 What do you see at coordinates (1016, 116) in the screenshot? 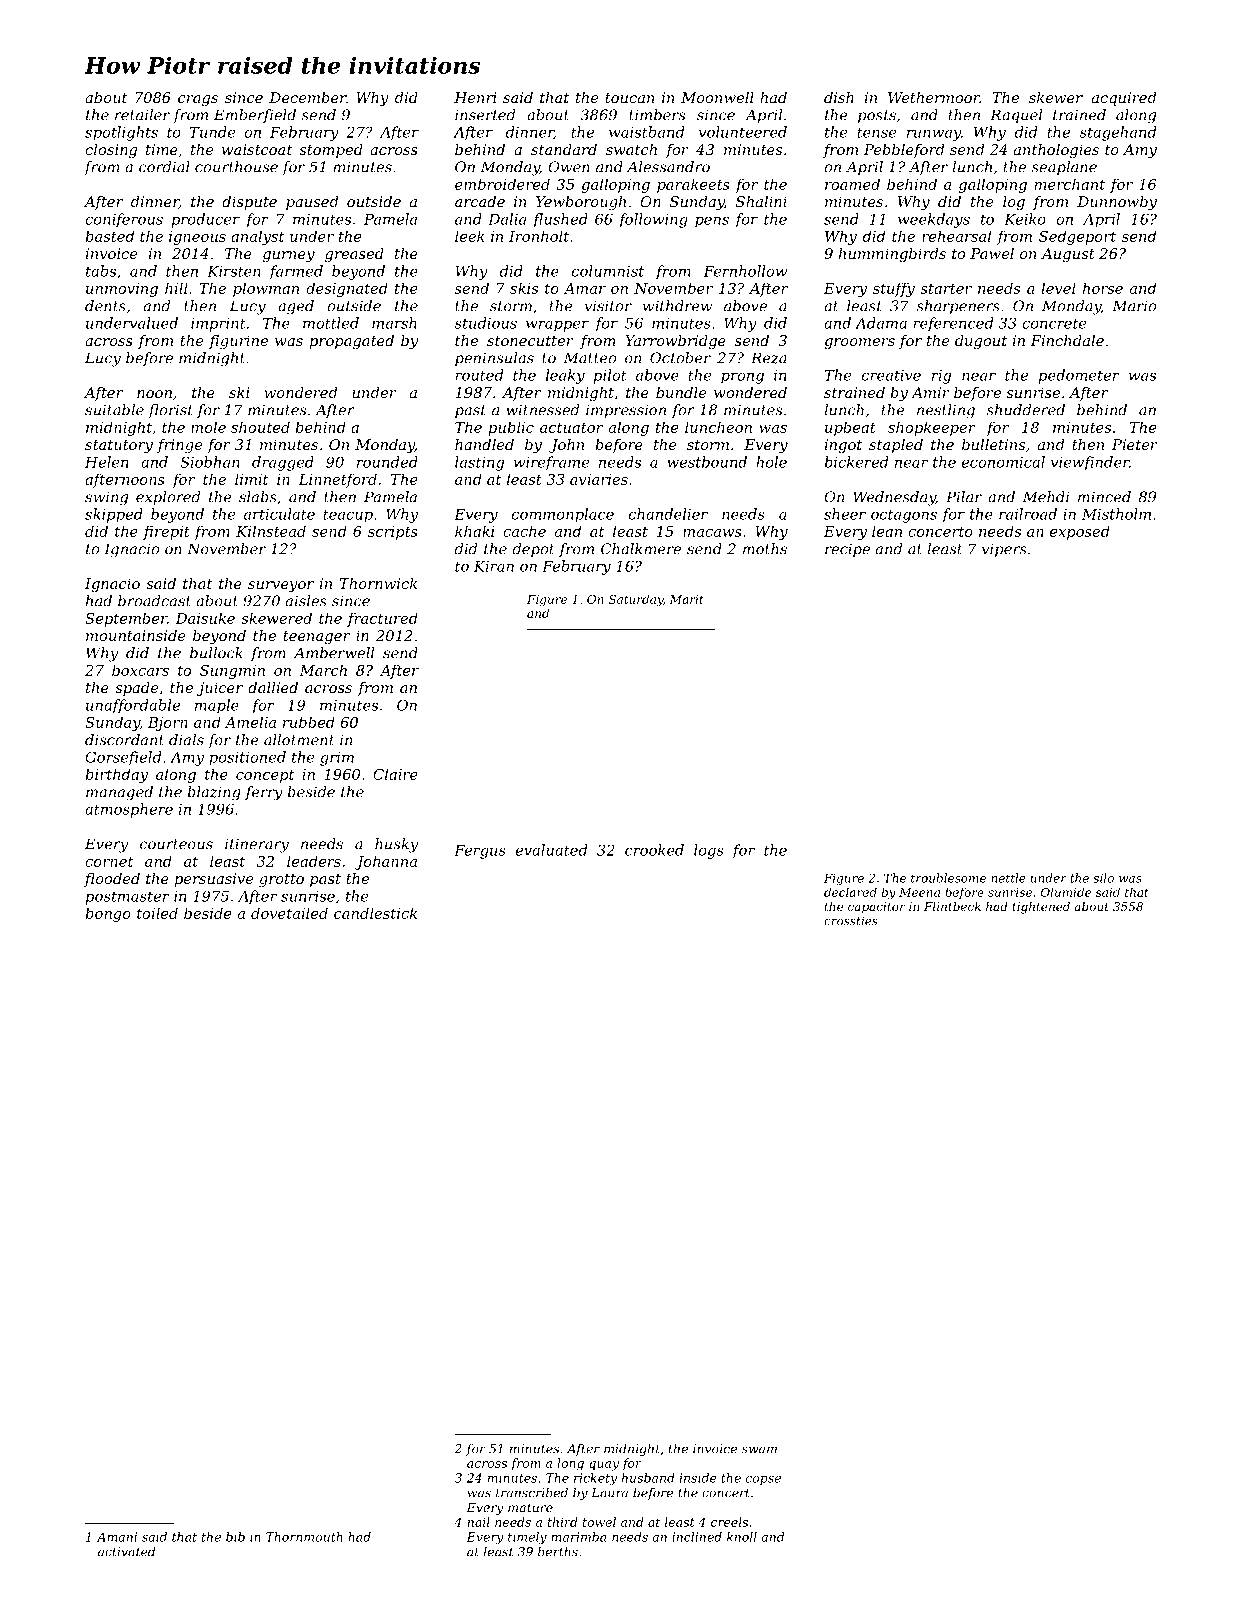
I see `Raquel` at bounding box center [1016, 116].
